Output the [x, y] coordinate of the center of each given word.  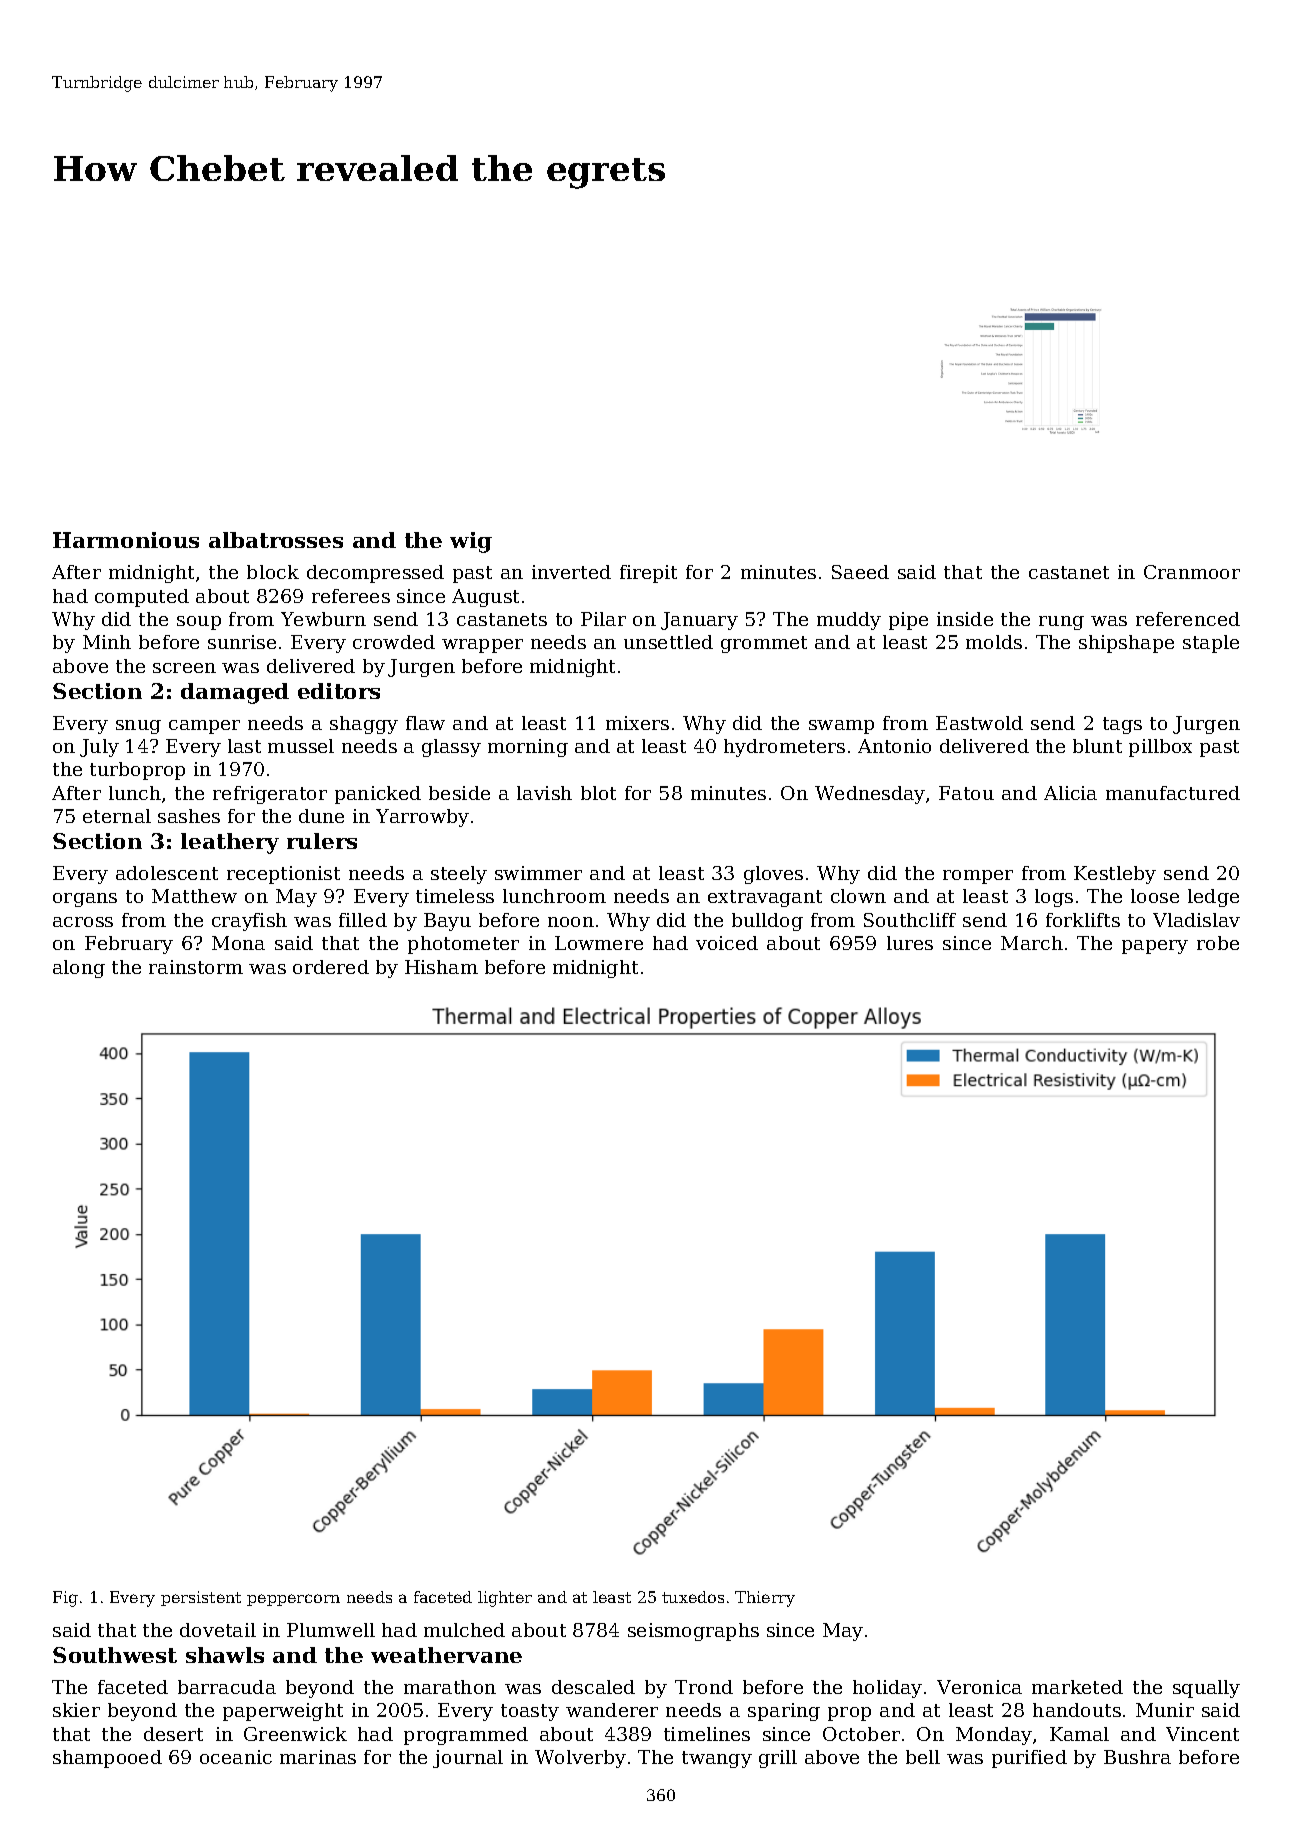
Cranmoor [1192, 572]
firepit [648, 574]
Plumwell [331, 1630]
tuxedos [693, 1597]
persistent [201, 1598]
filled [363, 920]
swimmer [538, 873]
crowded [394, 642]
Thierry [765, 1599]
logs [1054, 898]
